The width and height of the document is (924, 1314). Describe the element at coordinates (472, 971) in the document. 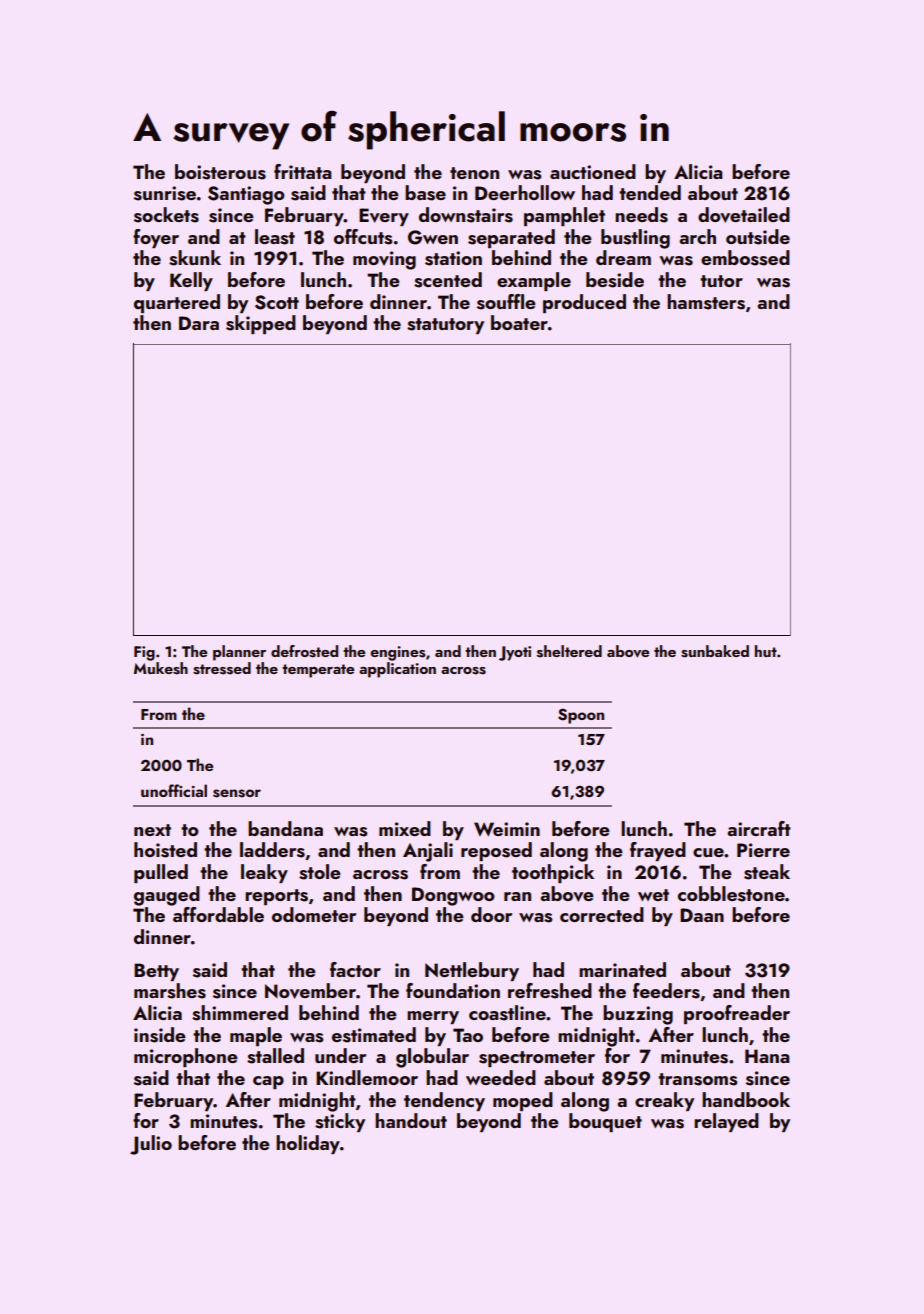

I see `Nettlebury` at that location.
